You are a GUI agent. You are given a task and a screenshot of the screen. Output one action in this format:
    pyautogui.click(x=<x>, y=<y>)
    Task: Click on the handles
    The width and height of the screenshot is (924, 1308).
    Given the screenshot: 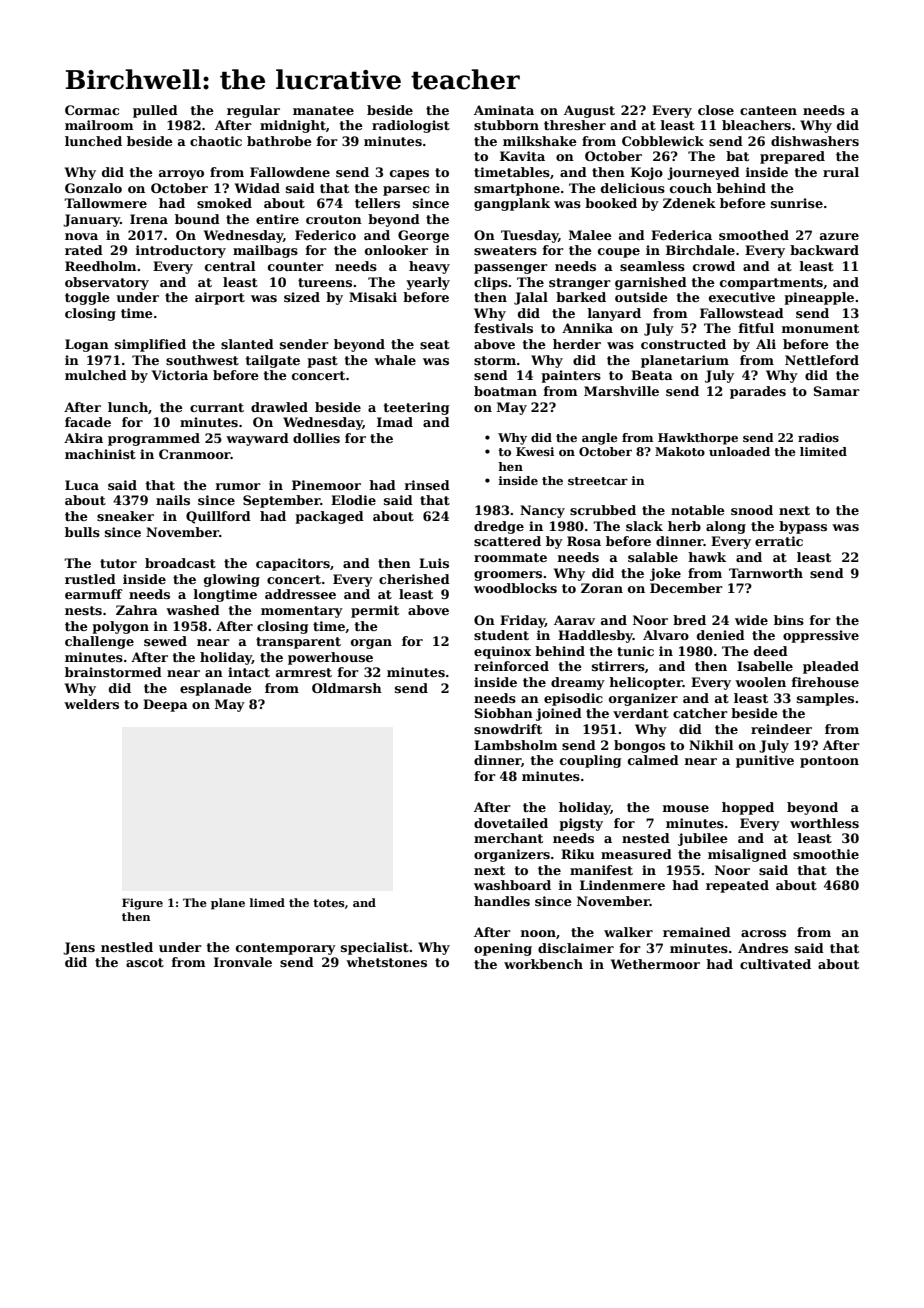 What is the action you would take?
    pyautogui.click(x=502, y=901)
